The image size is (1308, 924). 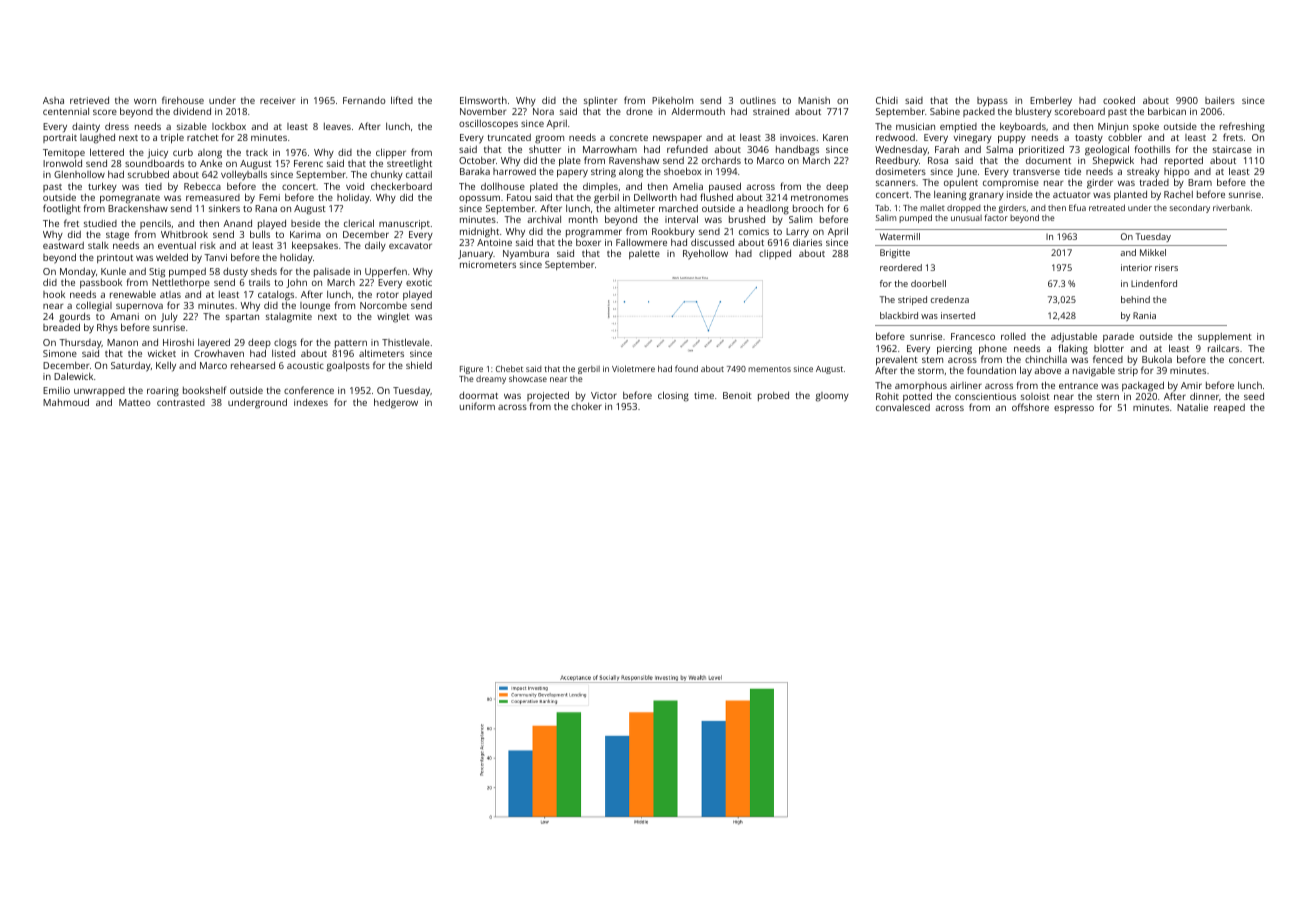 What do you see at coordinates (181, 402) in the document?
I see `contrasted` at bounding box center [181, 402].
